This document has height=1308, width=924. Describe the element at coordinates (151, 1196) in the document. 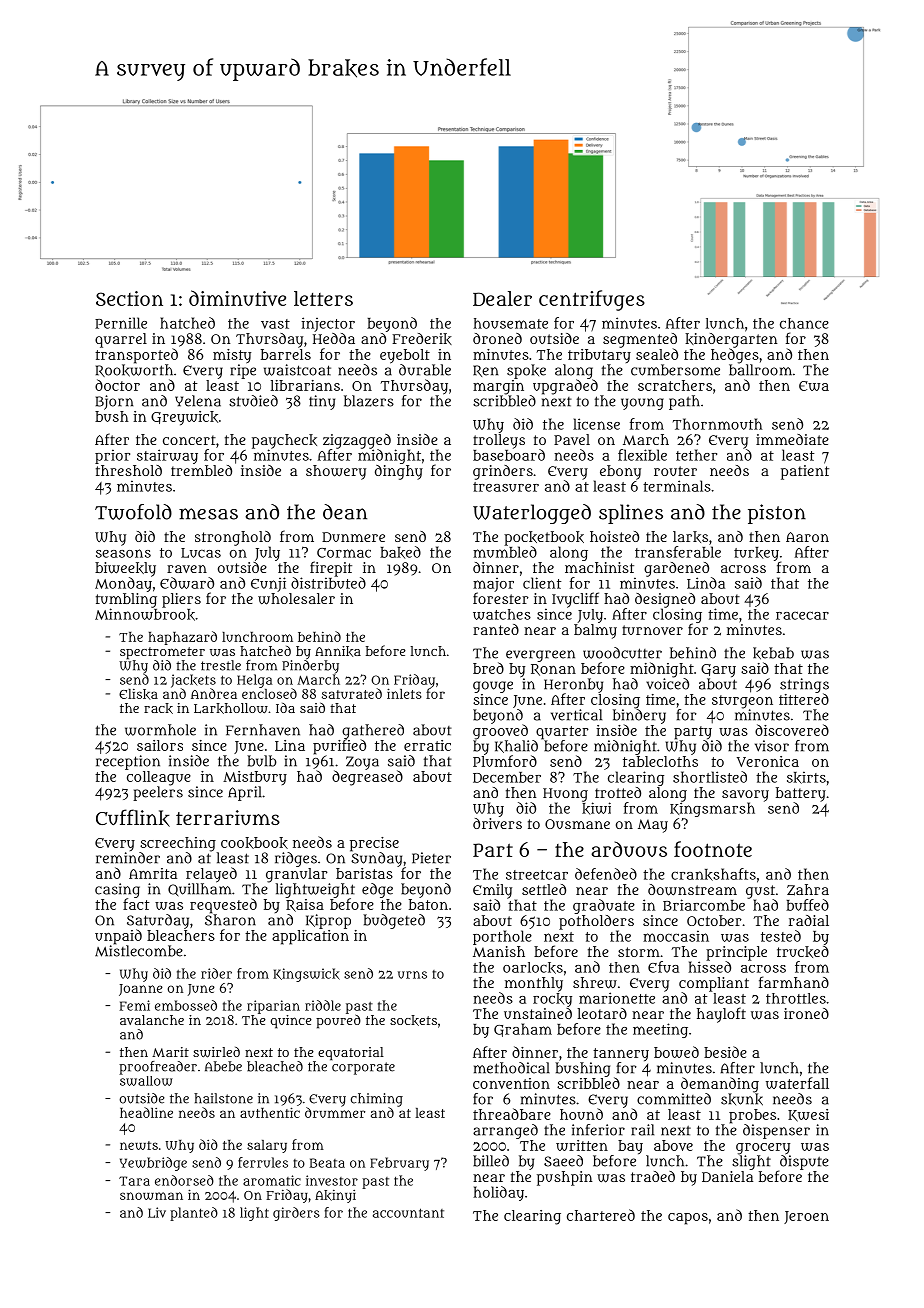

I see `snowman` at that location.
